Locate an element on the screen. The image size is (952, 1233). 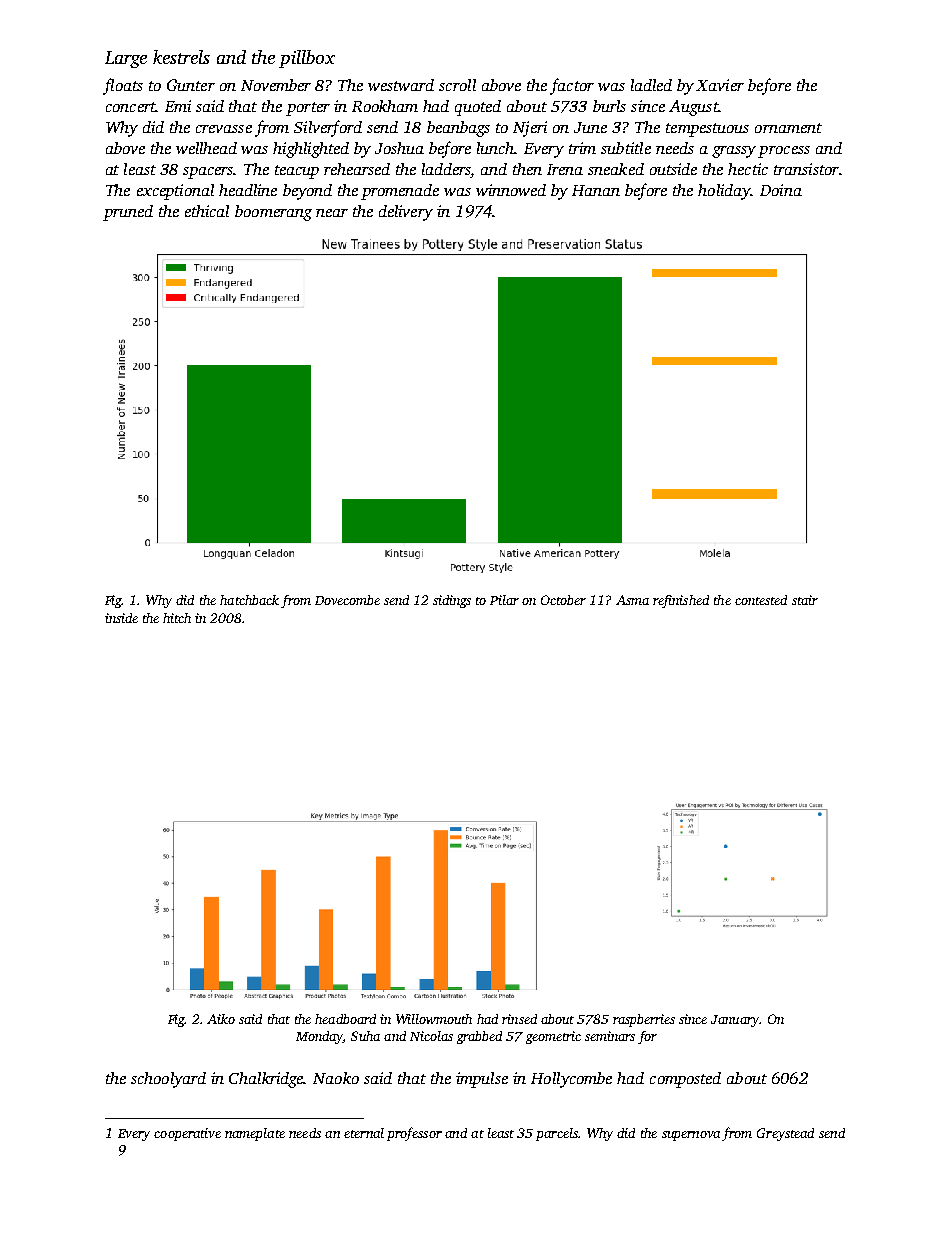
winnowed is located at coordinates (511, 190).
